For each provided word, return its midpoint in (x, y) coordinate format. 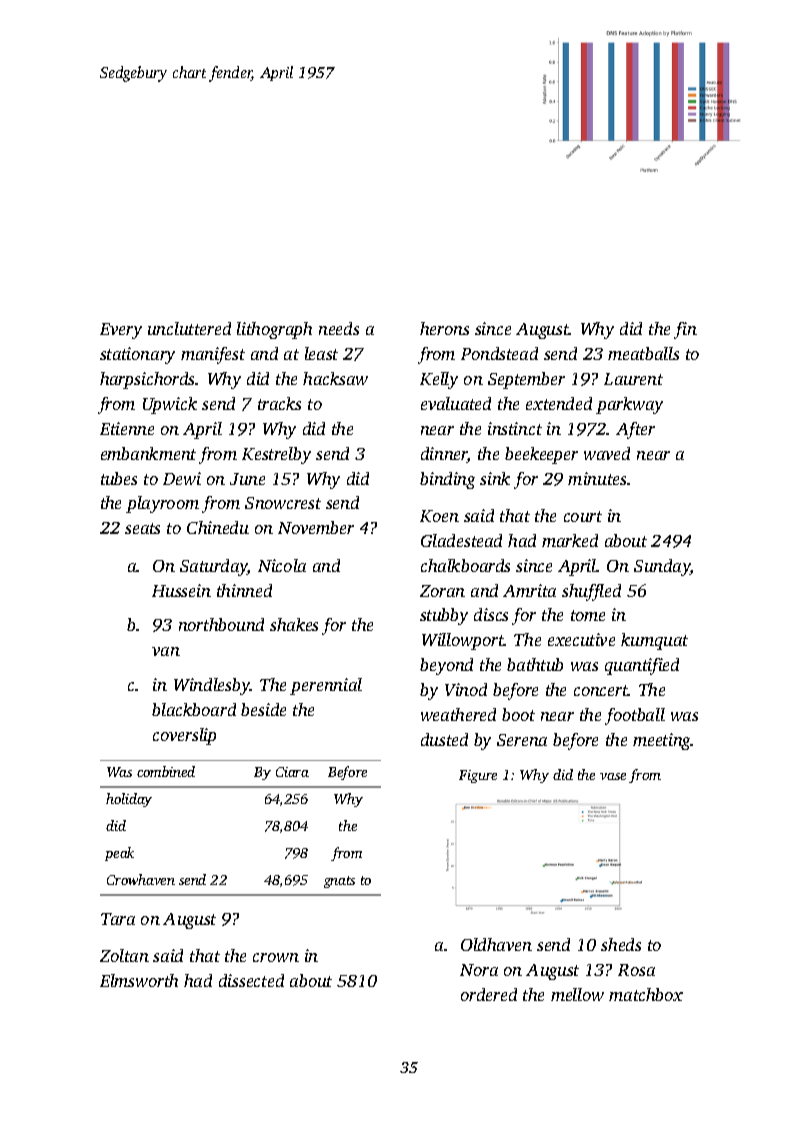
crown (276, 957)
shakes (294, 624)
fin (685, 330)
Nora (479, 970)
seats (142, 528)
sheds (621, 944)
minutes (597, 478)
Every (121, 331)
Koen (439, 516)
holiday (129, 800)
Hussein (181, 590)
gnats (339, 882)
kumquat (654, 641)
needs (339, 328)
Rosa (636, 970)
